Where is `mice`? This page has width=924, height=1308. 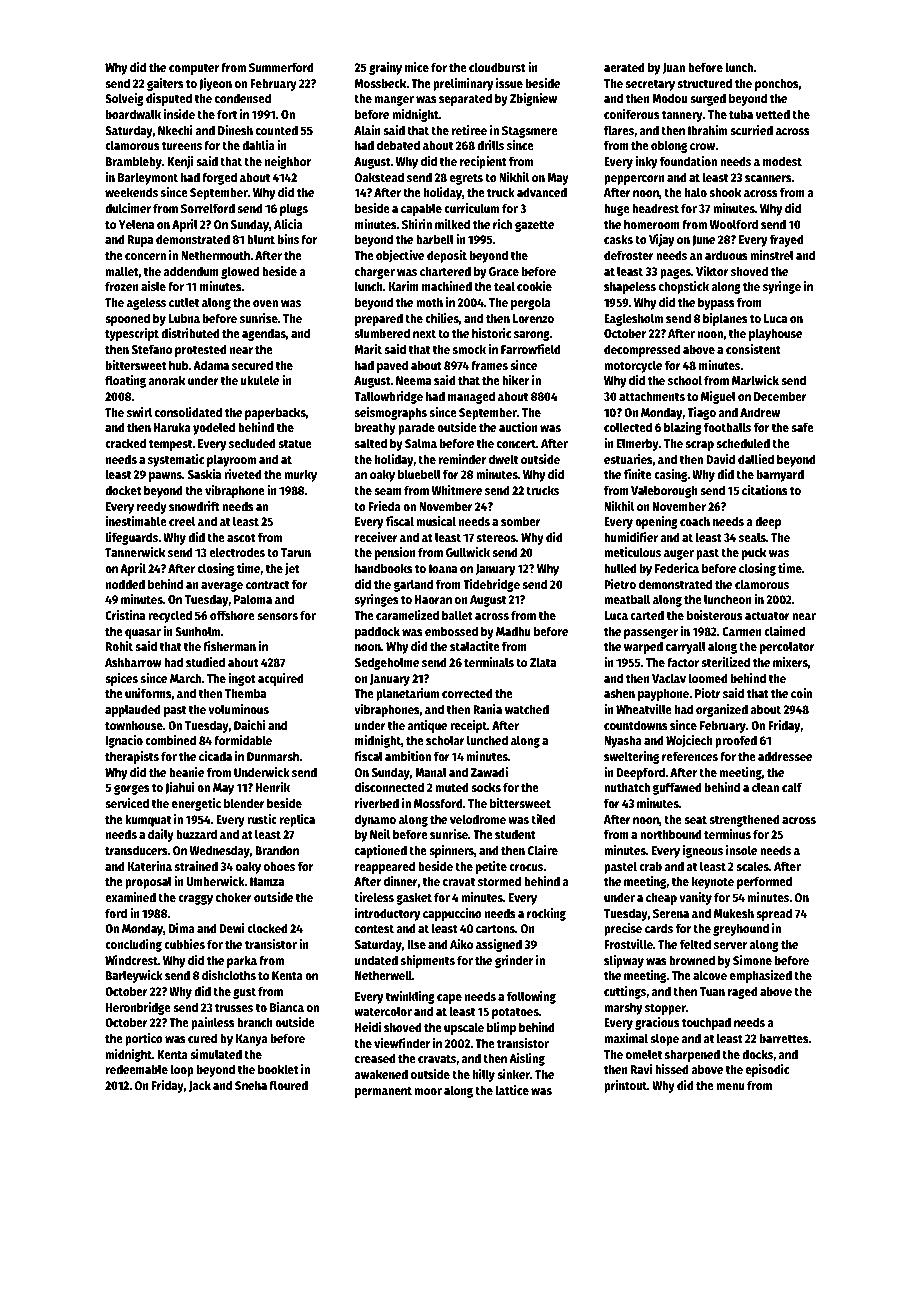 mice is located at coordinates (417, 67).
